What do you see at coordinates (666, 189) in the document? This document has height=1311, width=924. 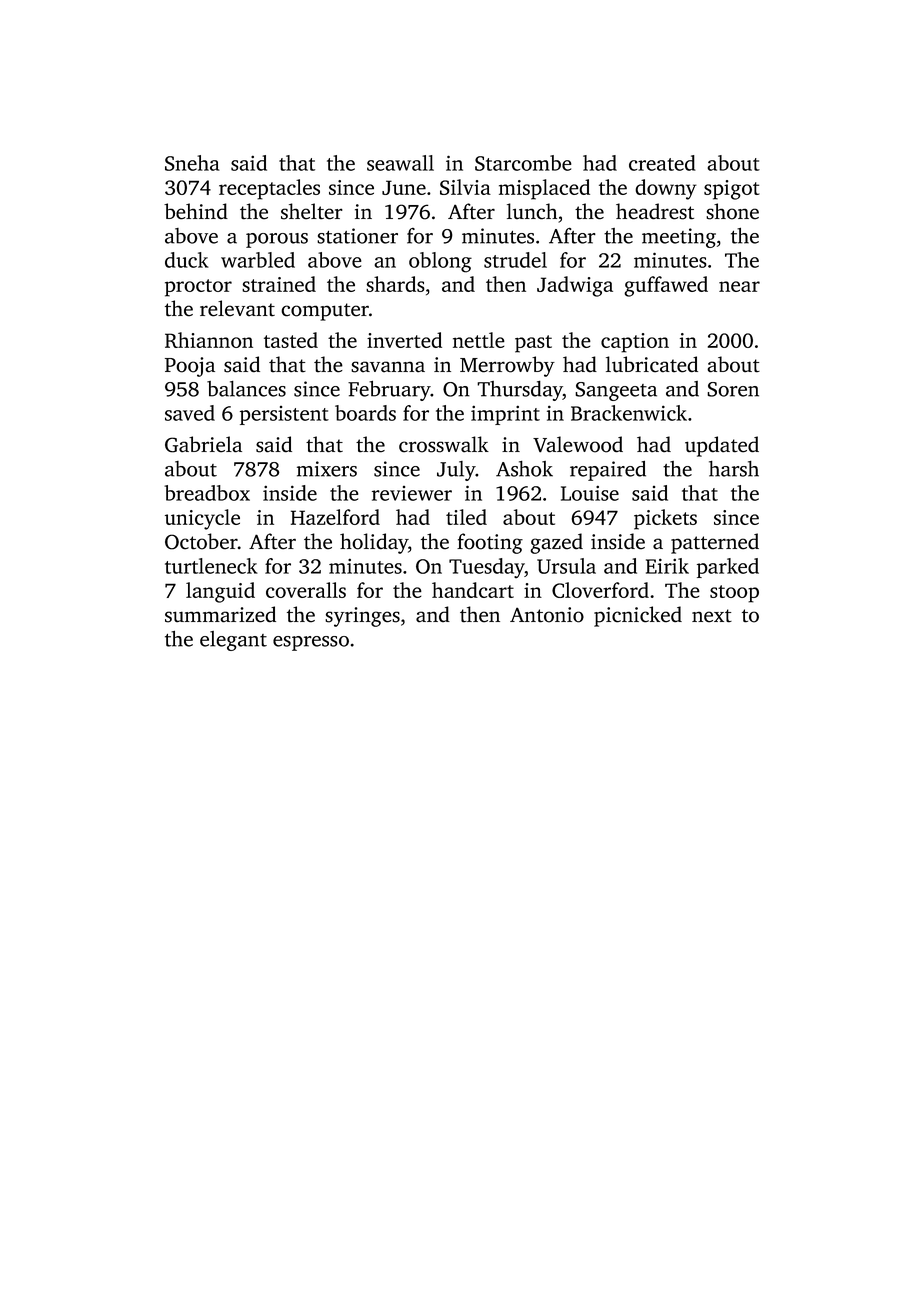 I see `downy` at bounding box center [666, 189].
